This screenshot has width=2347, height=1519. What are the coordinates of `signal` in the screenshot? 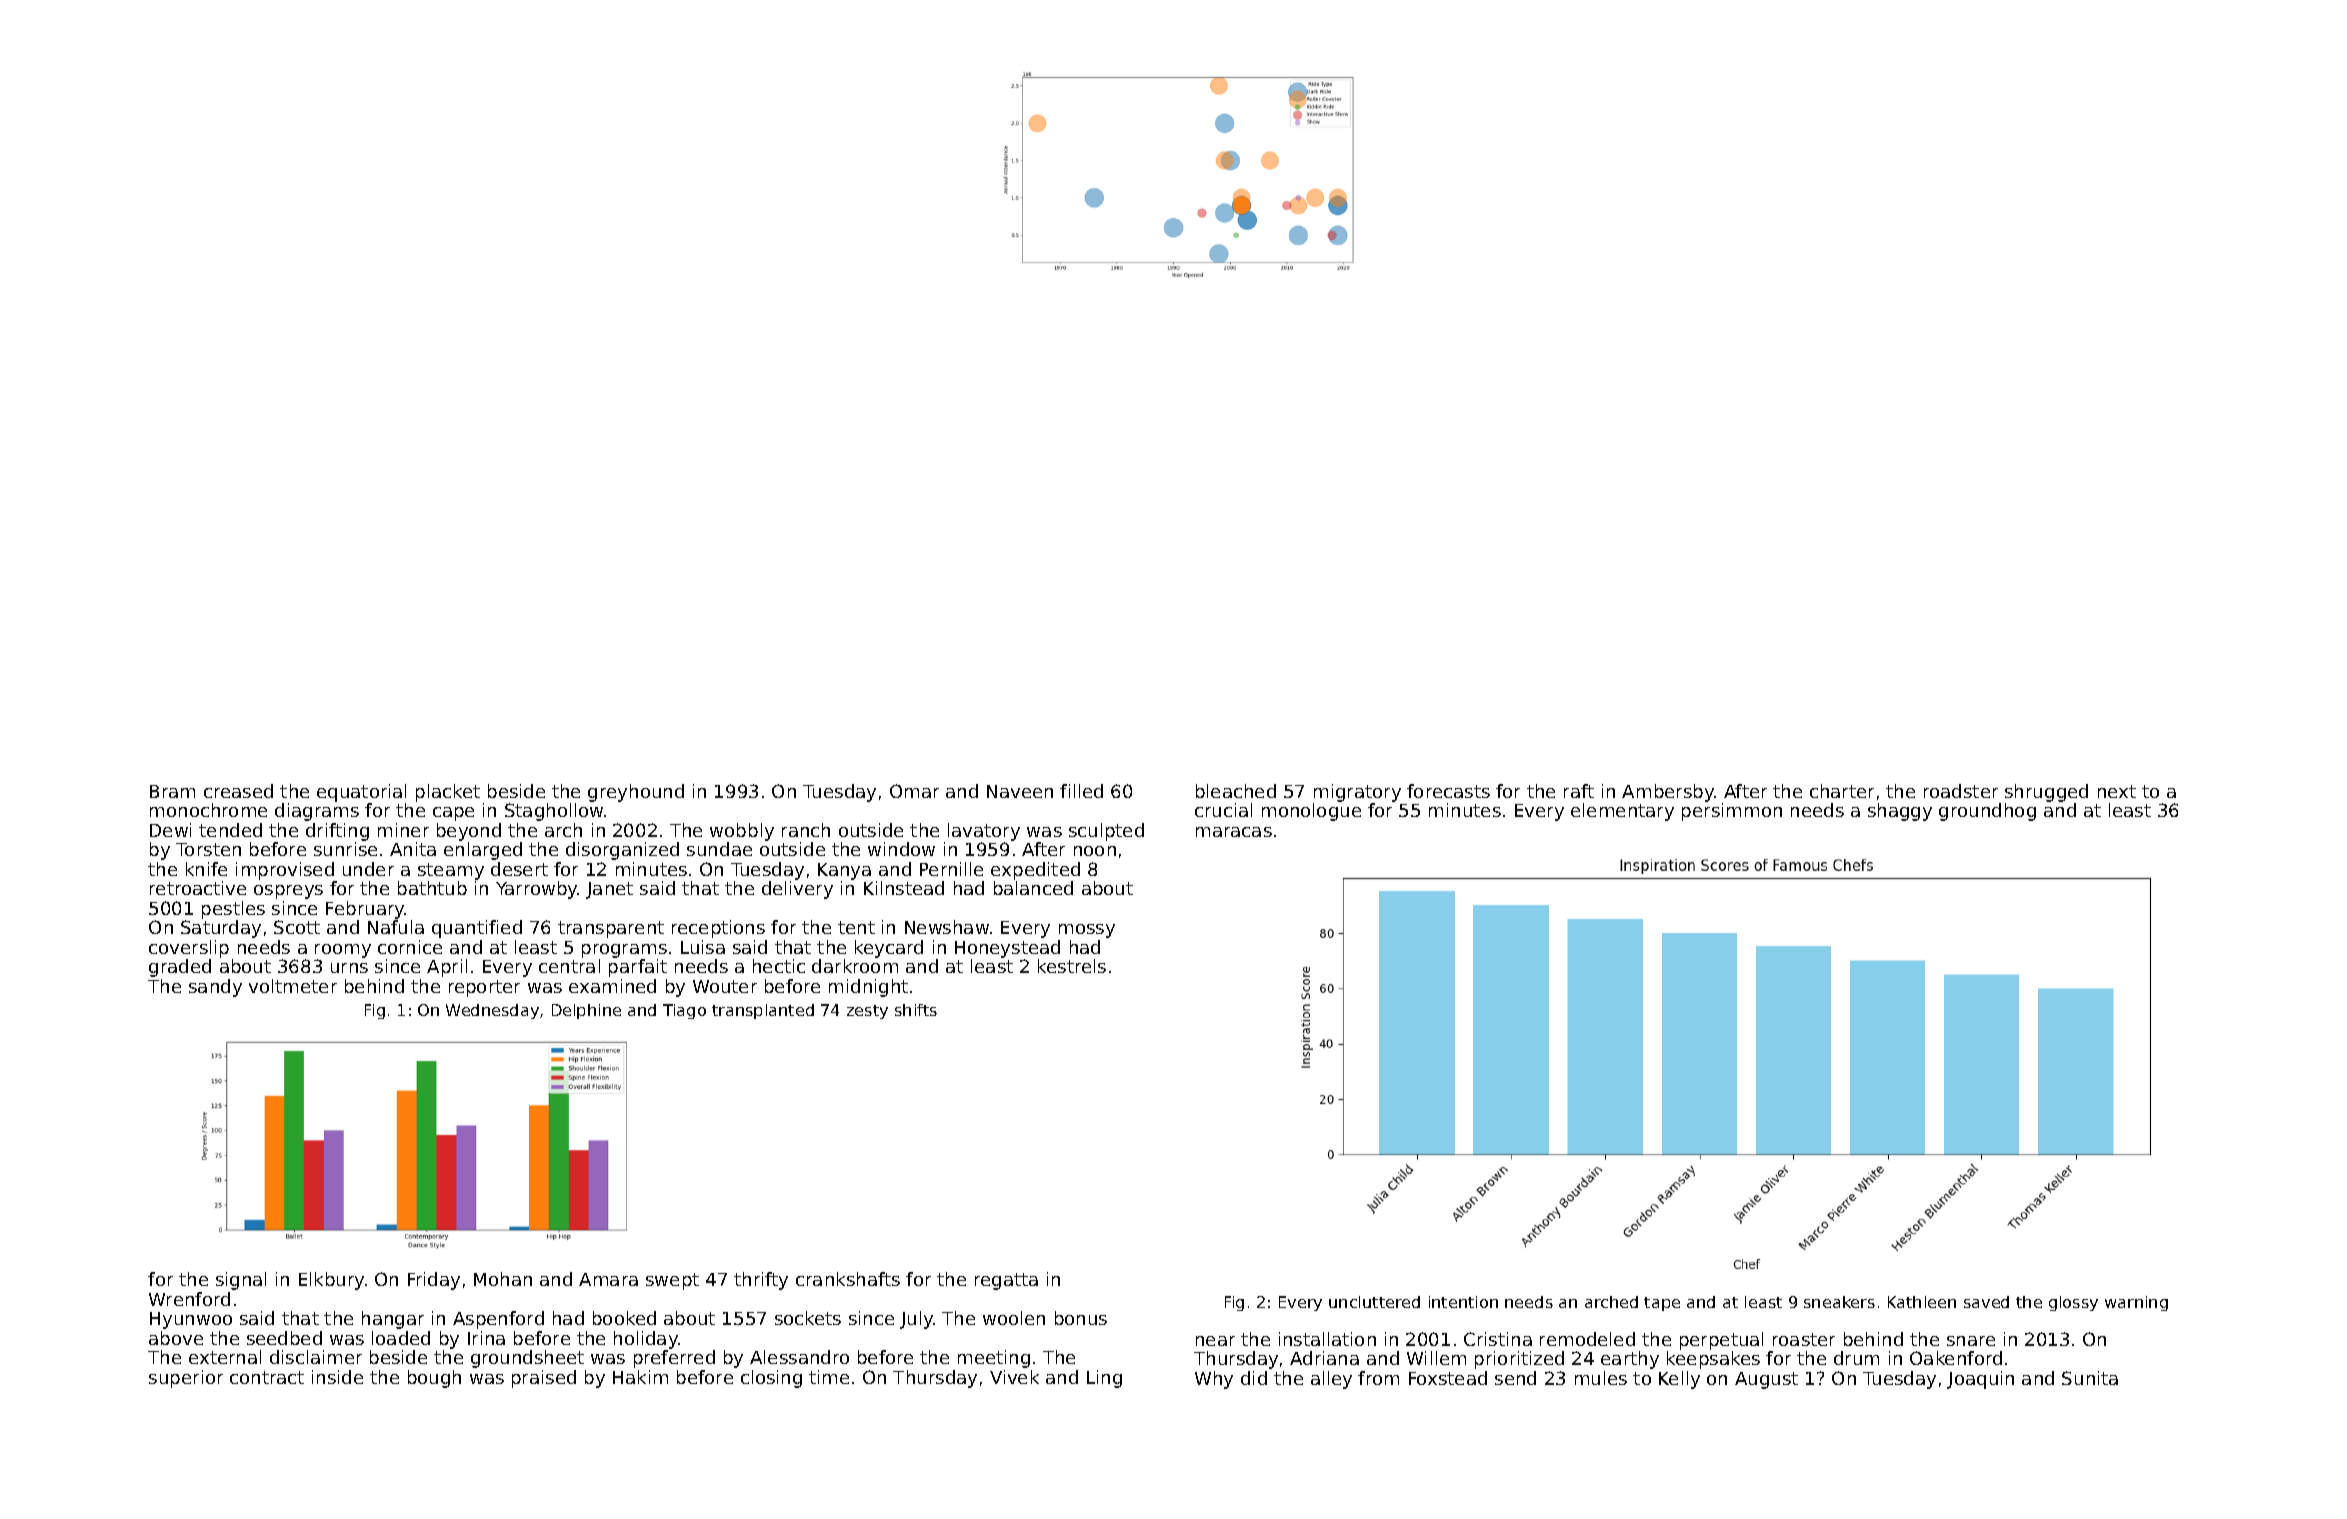 It's located at (241, 1281).
